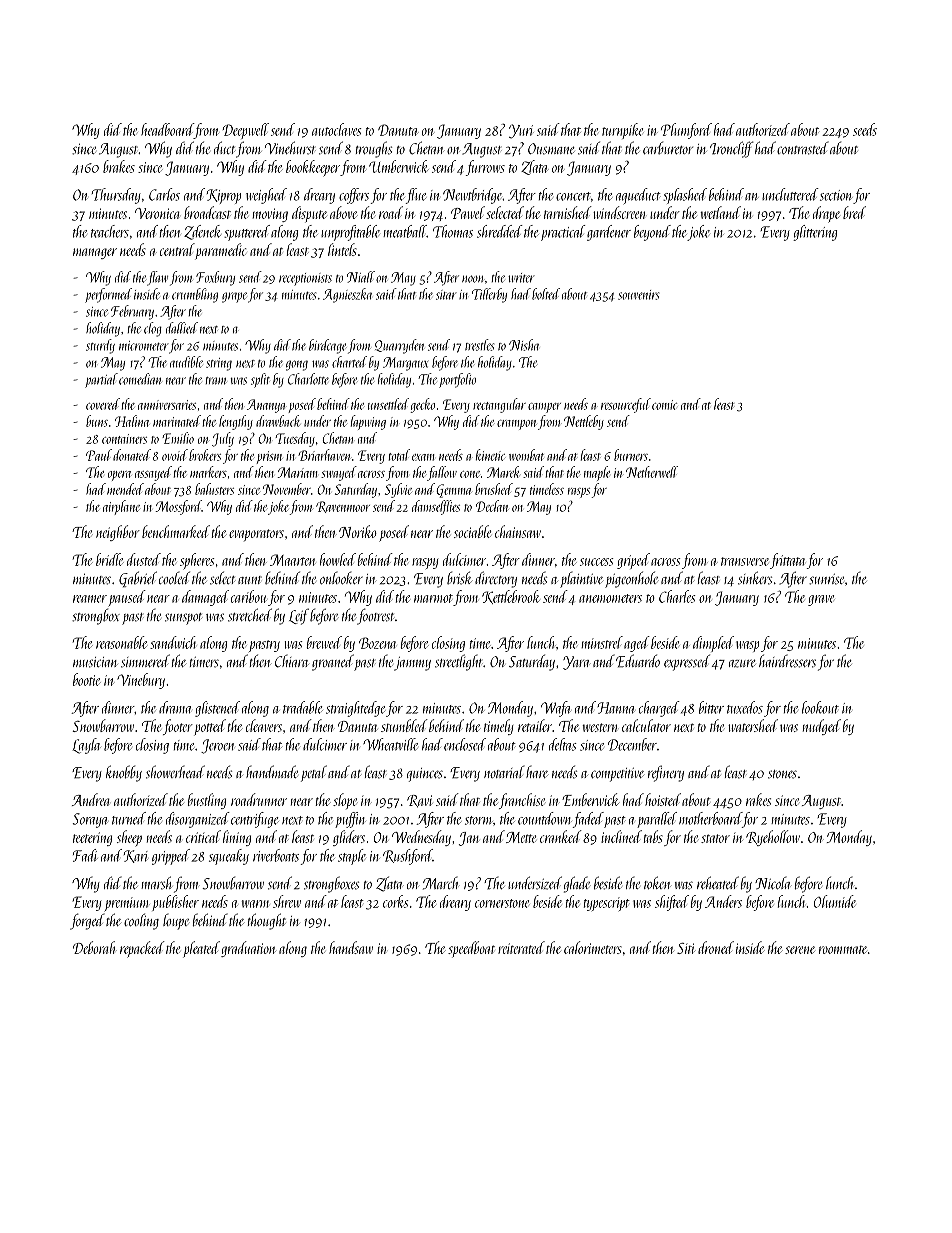 The image size is (952, 1233). I want to click on Sylvie, so click(398, 490).
